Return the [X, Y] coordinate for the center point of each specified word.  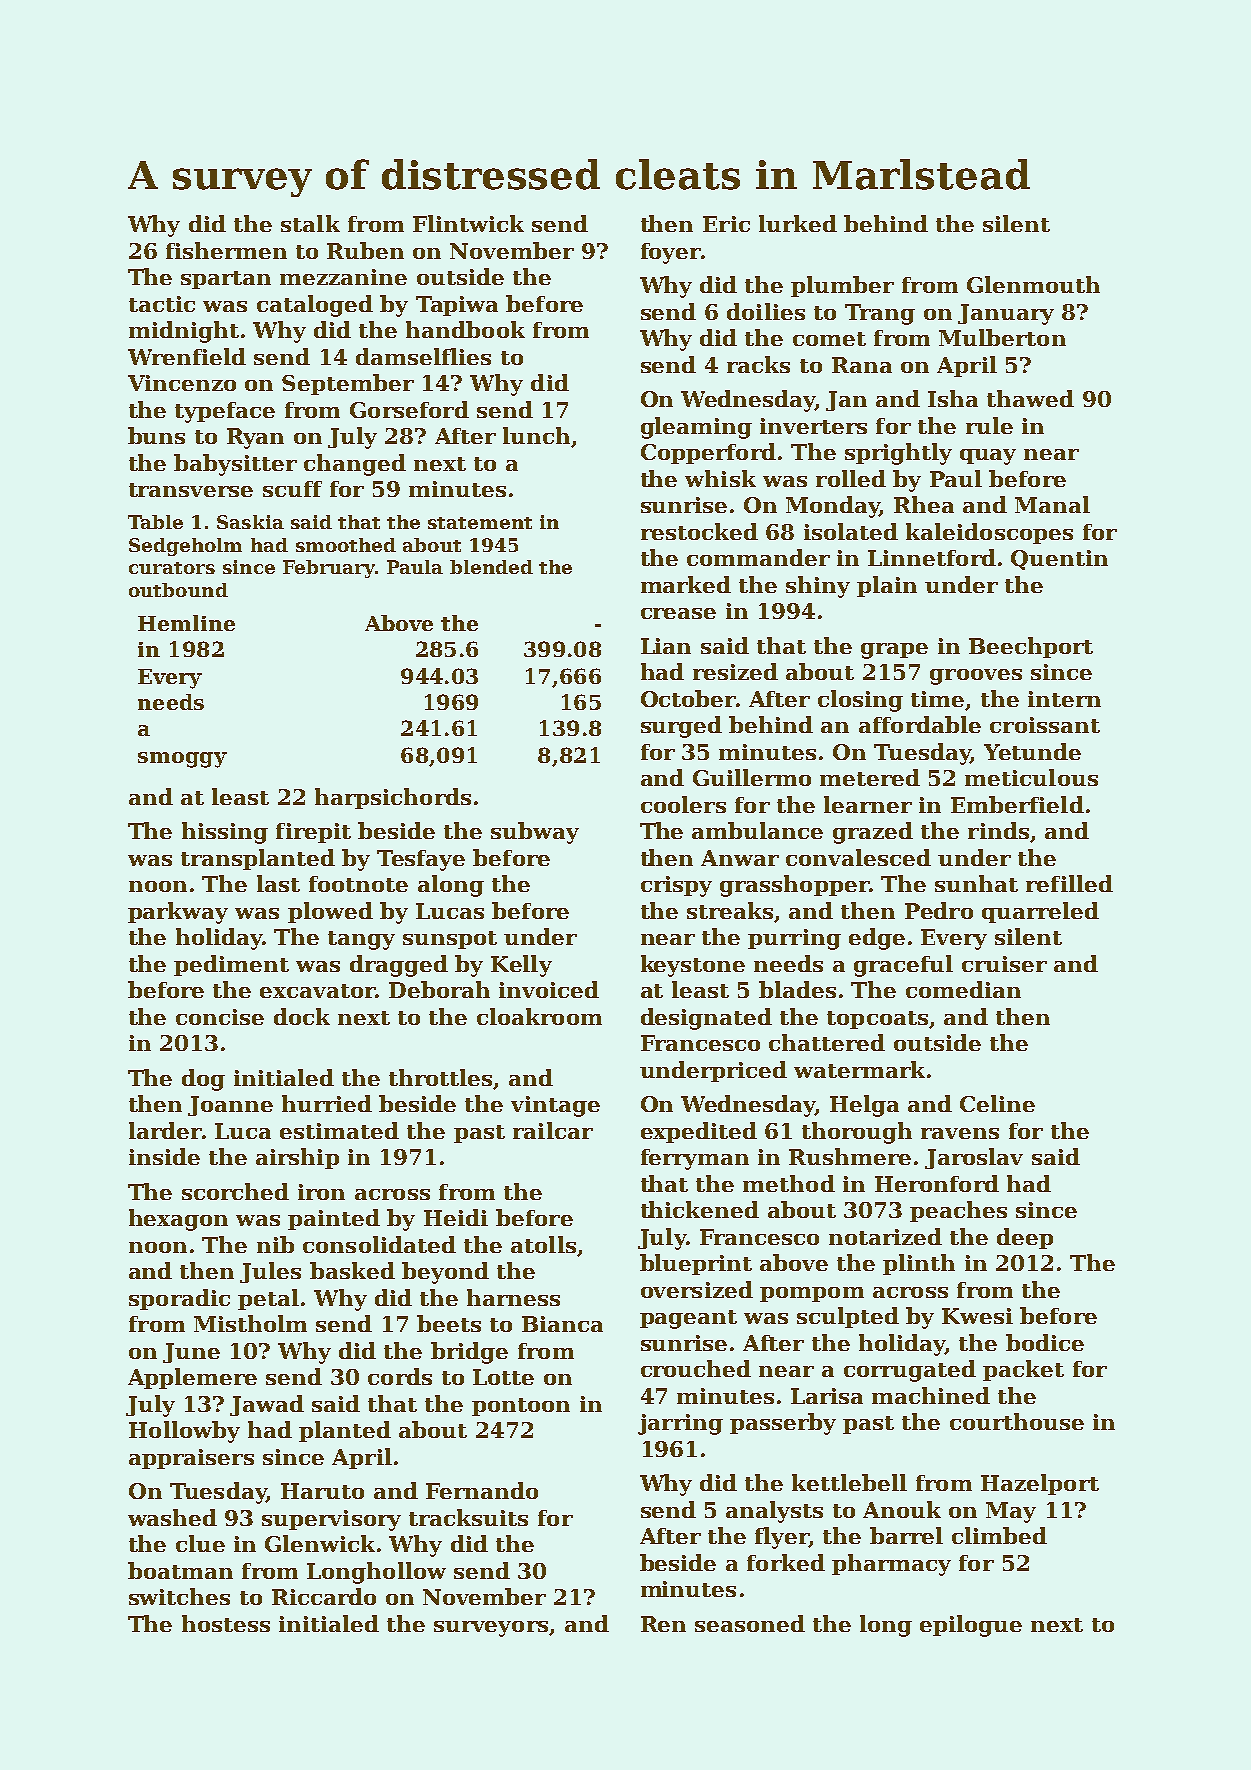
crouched [696, 1368]
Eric [726, 224]
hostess [226, 1623]
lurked [798, 223]
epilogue [971, 1626]
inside [164, 1156]
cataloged [315, 306]
